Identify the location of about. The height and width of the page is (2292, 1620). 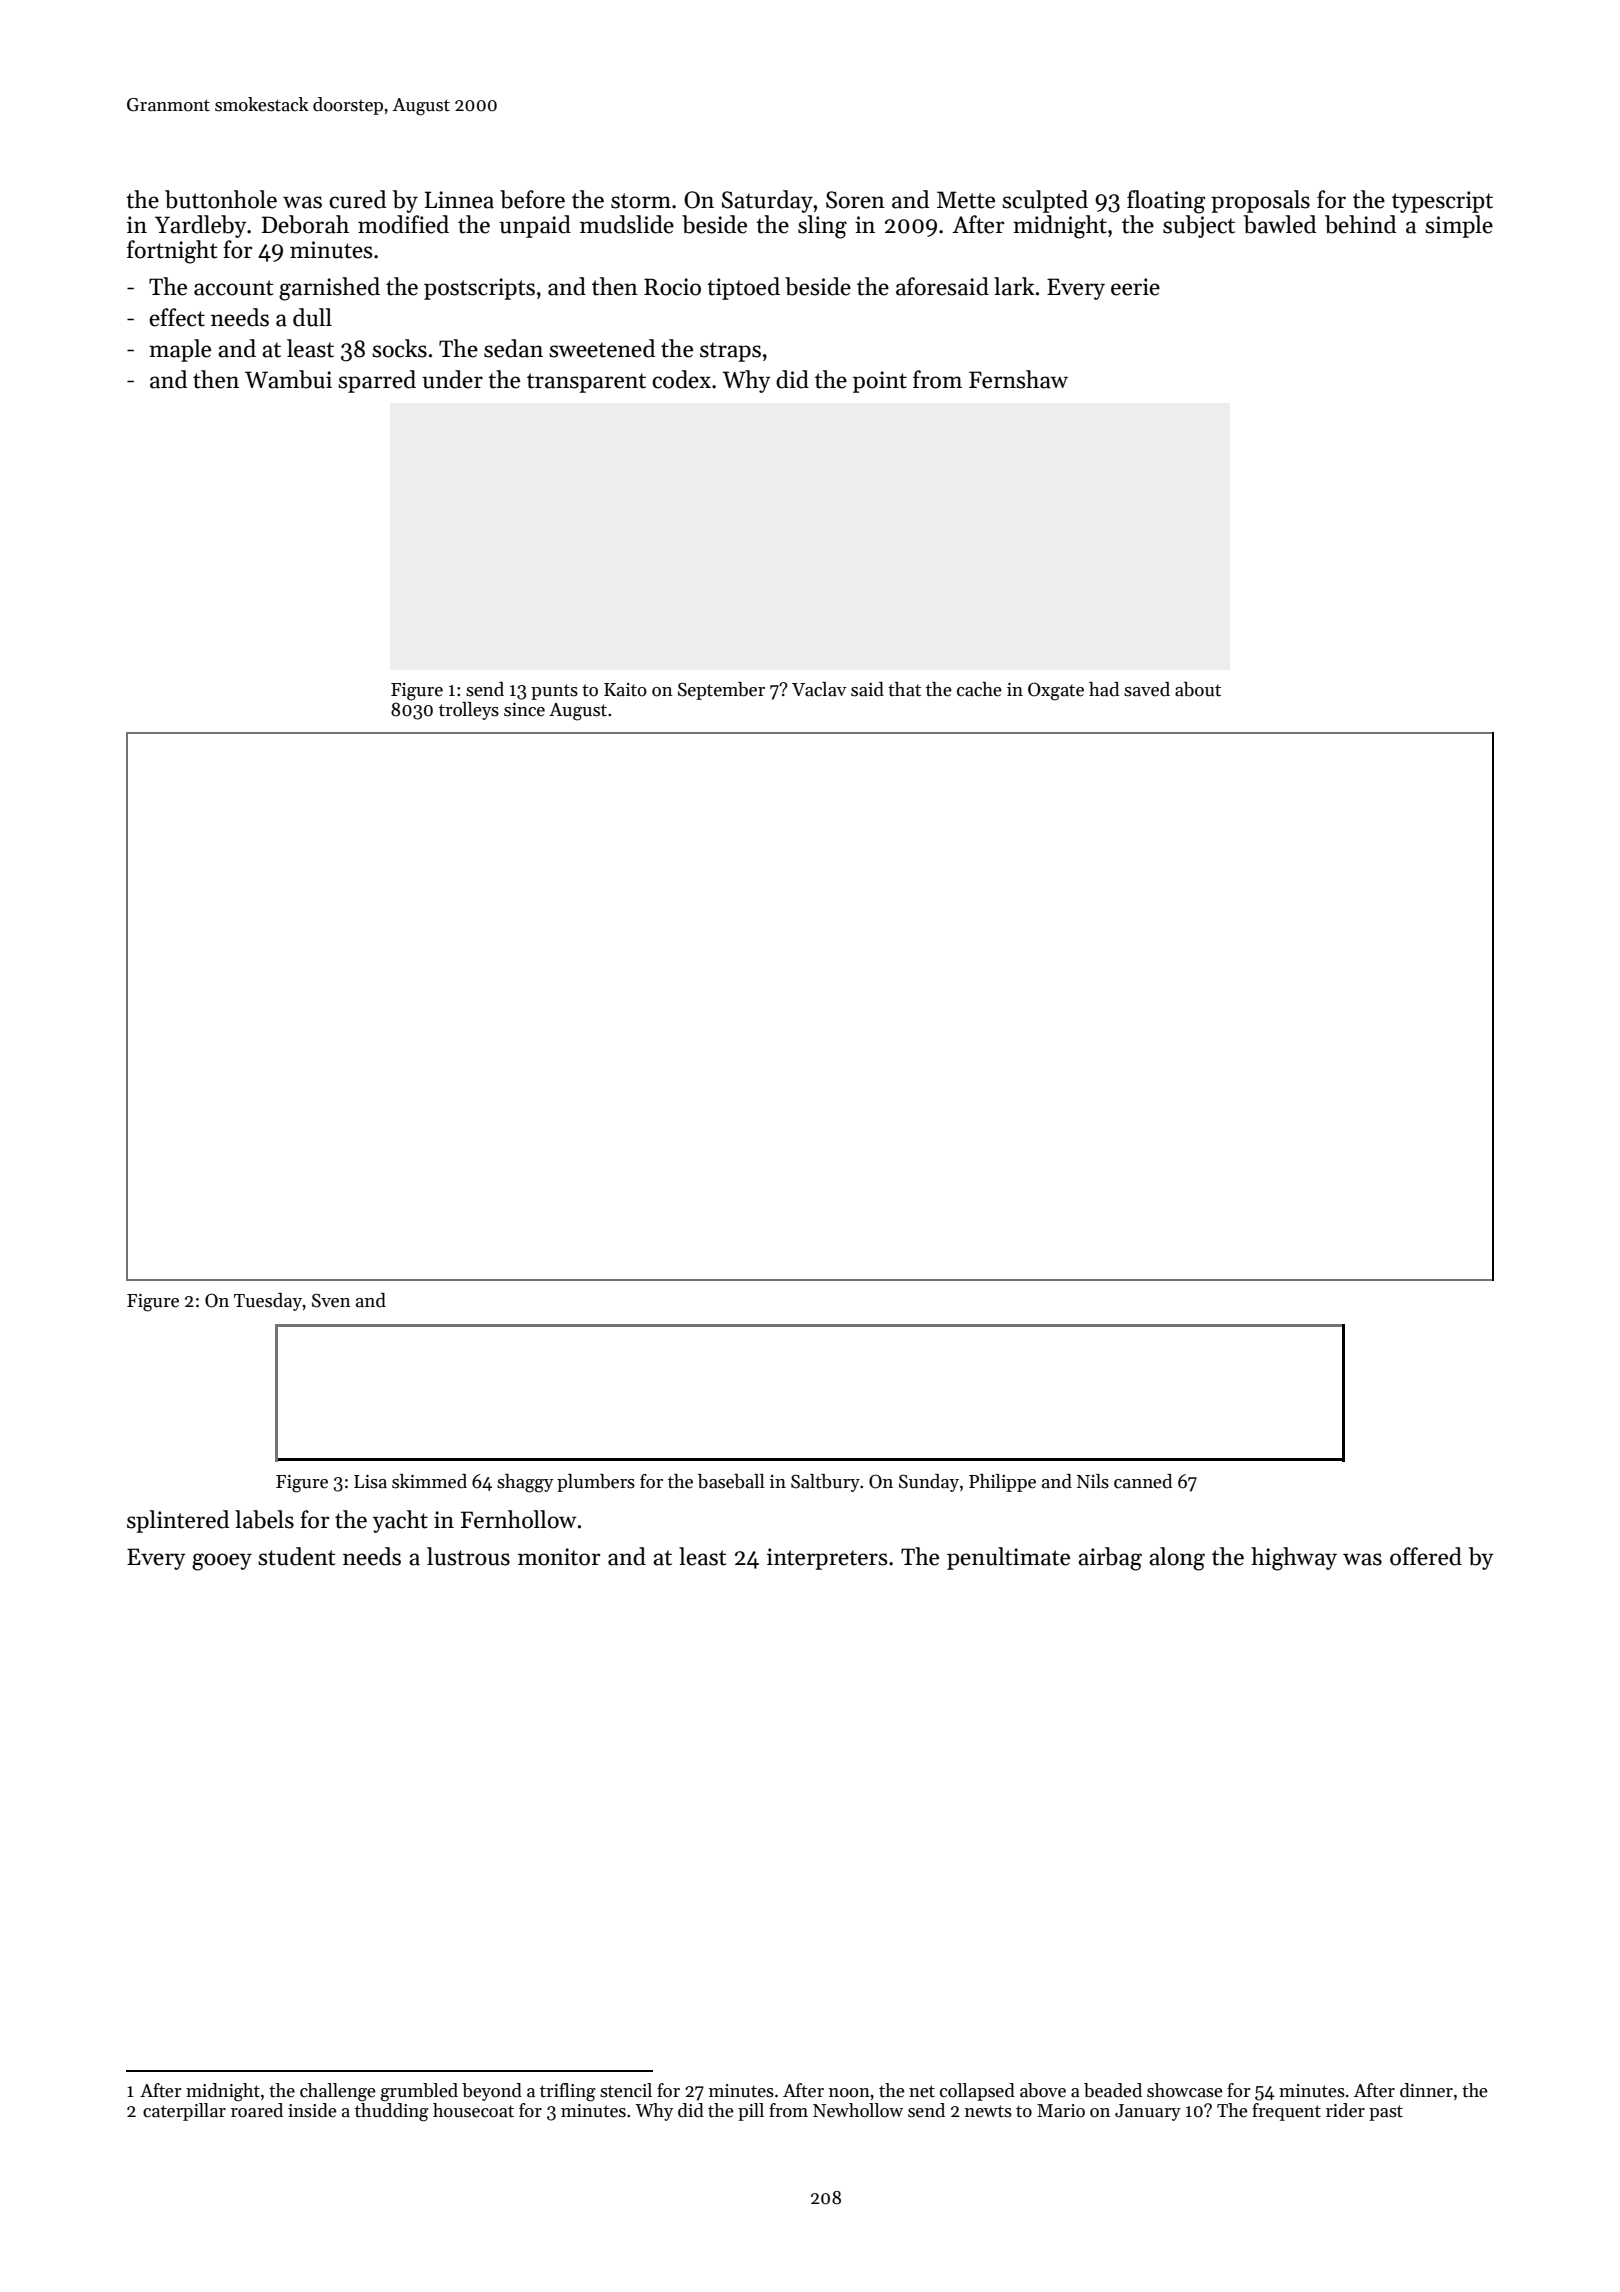
(1198, 689).
